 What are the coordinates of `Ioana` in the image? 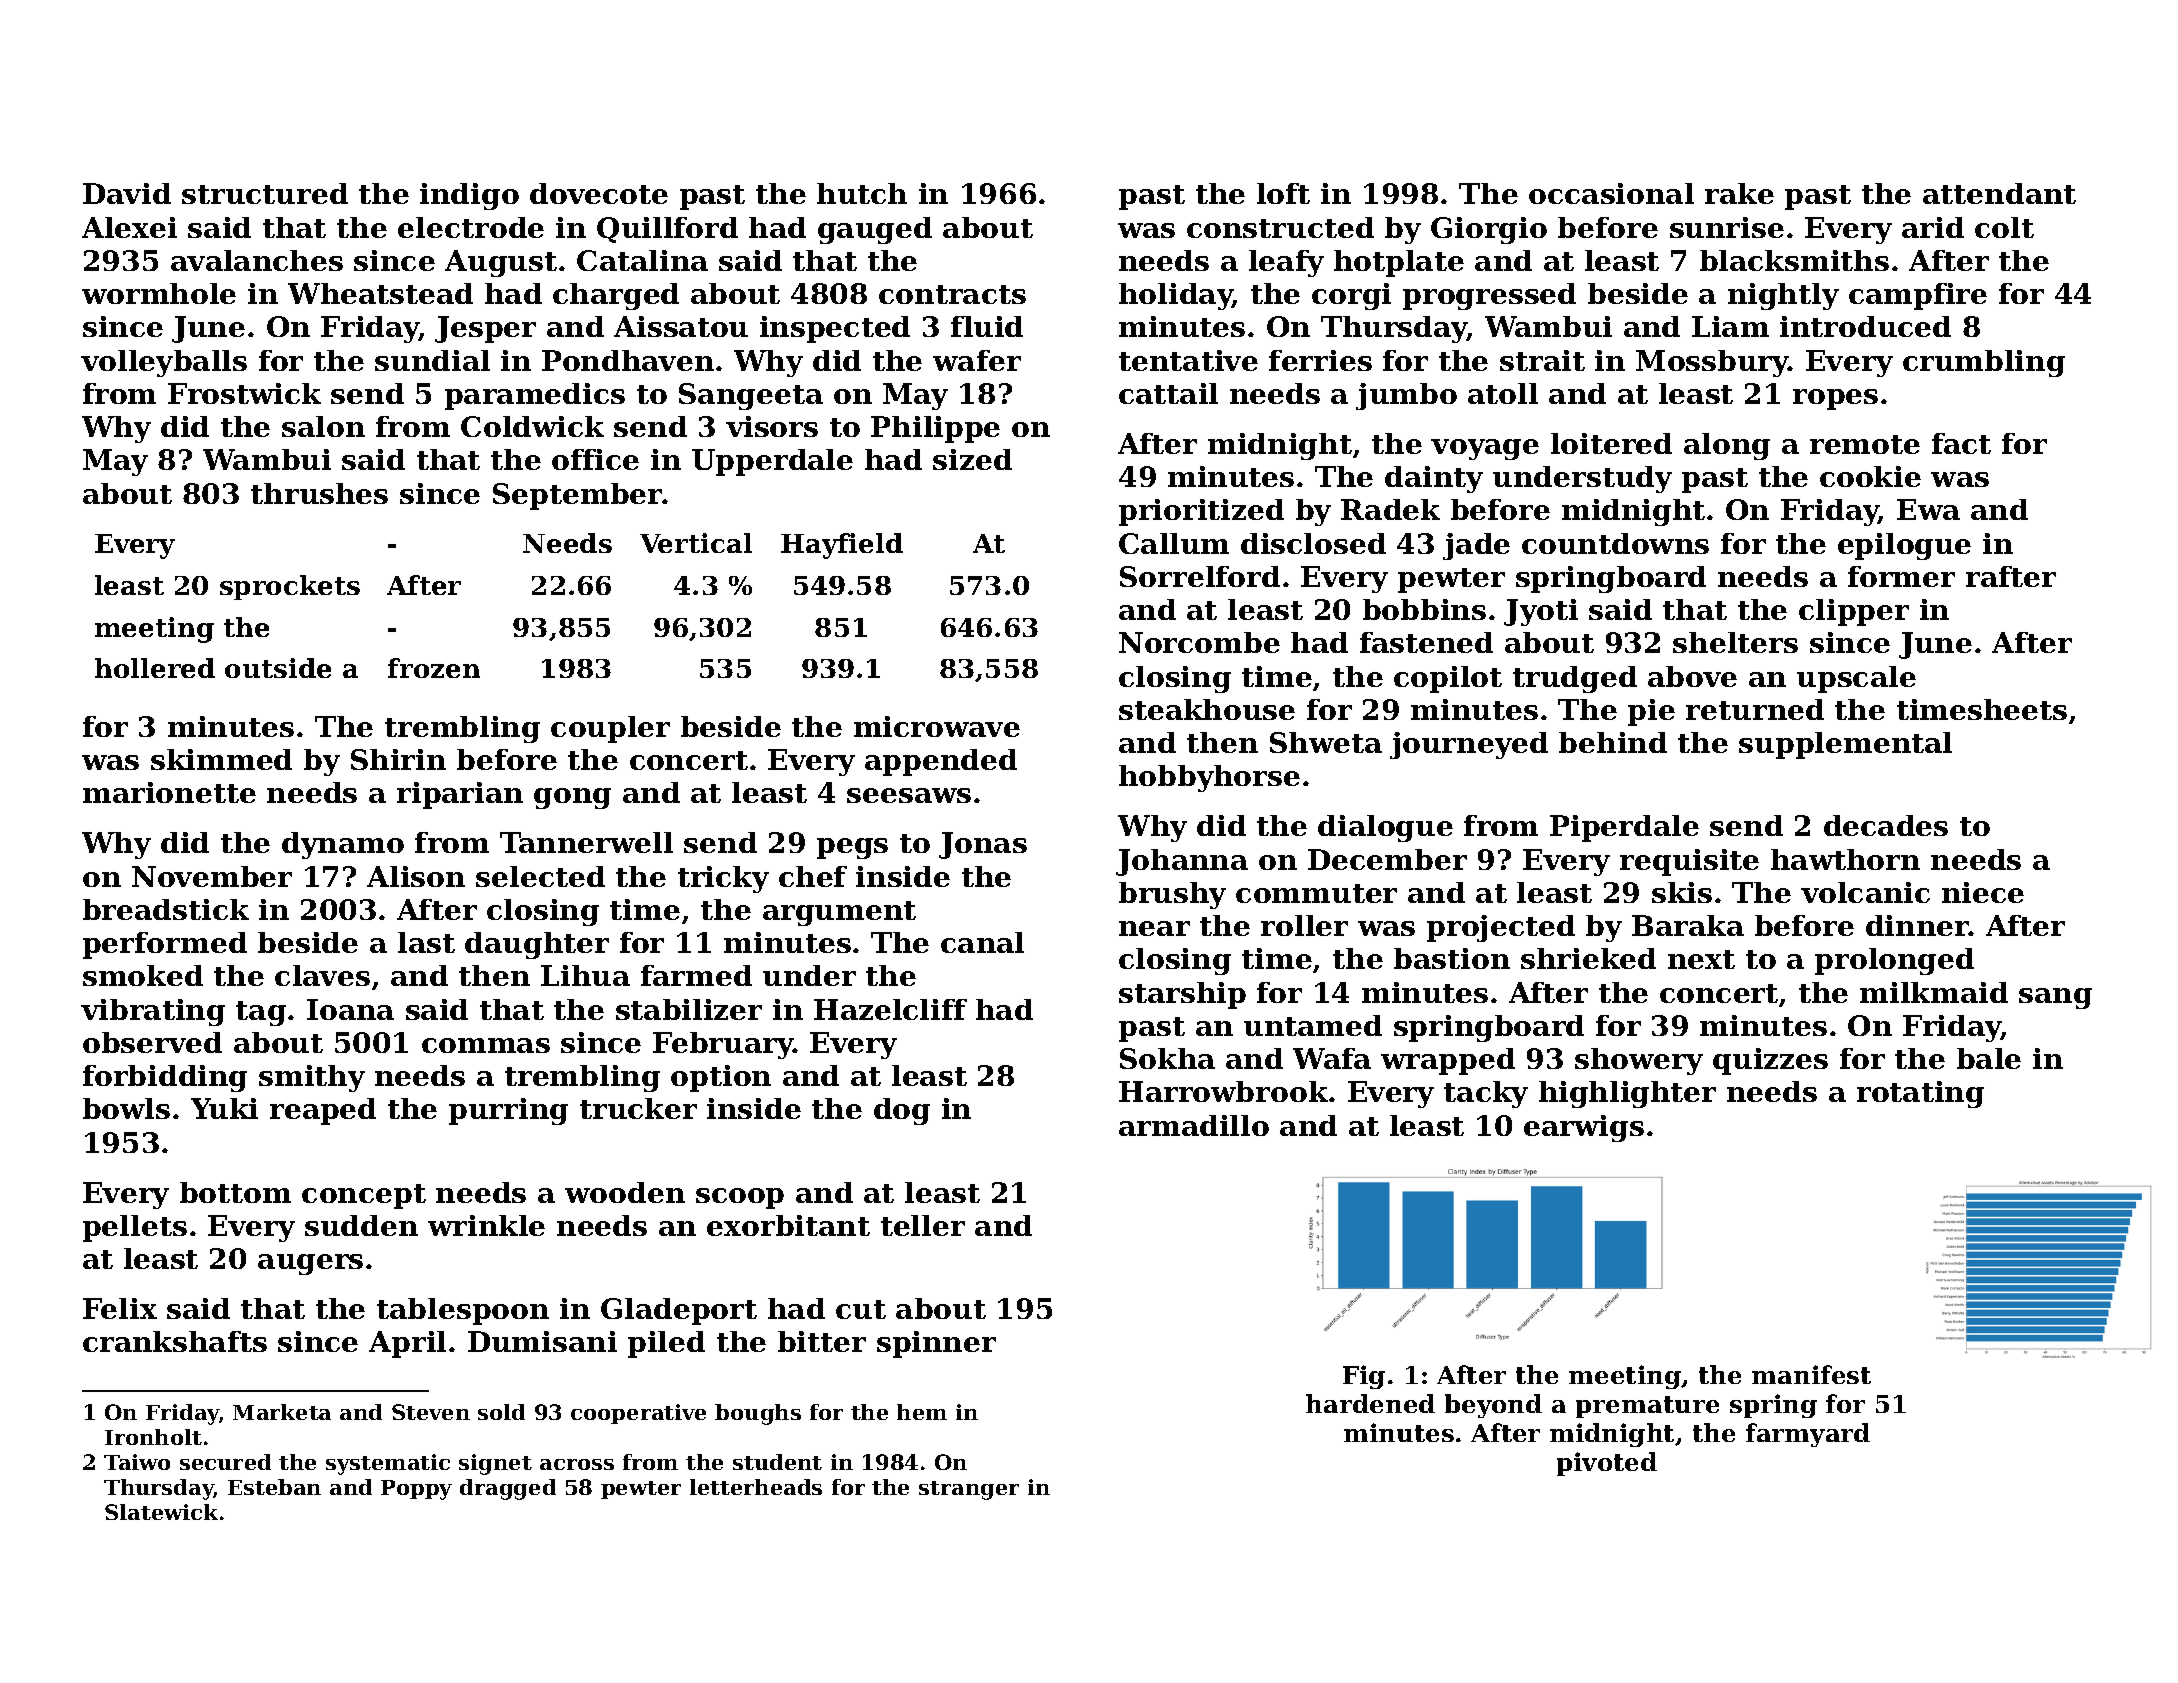 It's located at (350, 1009).
